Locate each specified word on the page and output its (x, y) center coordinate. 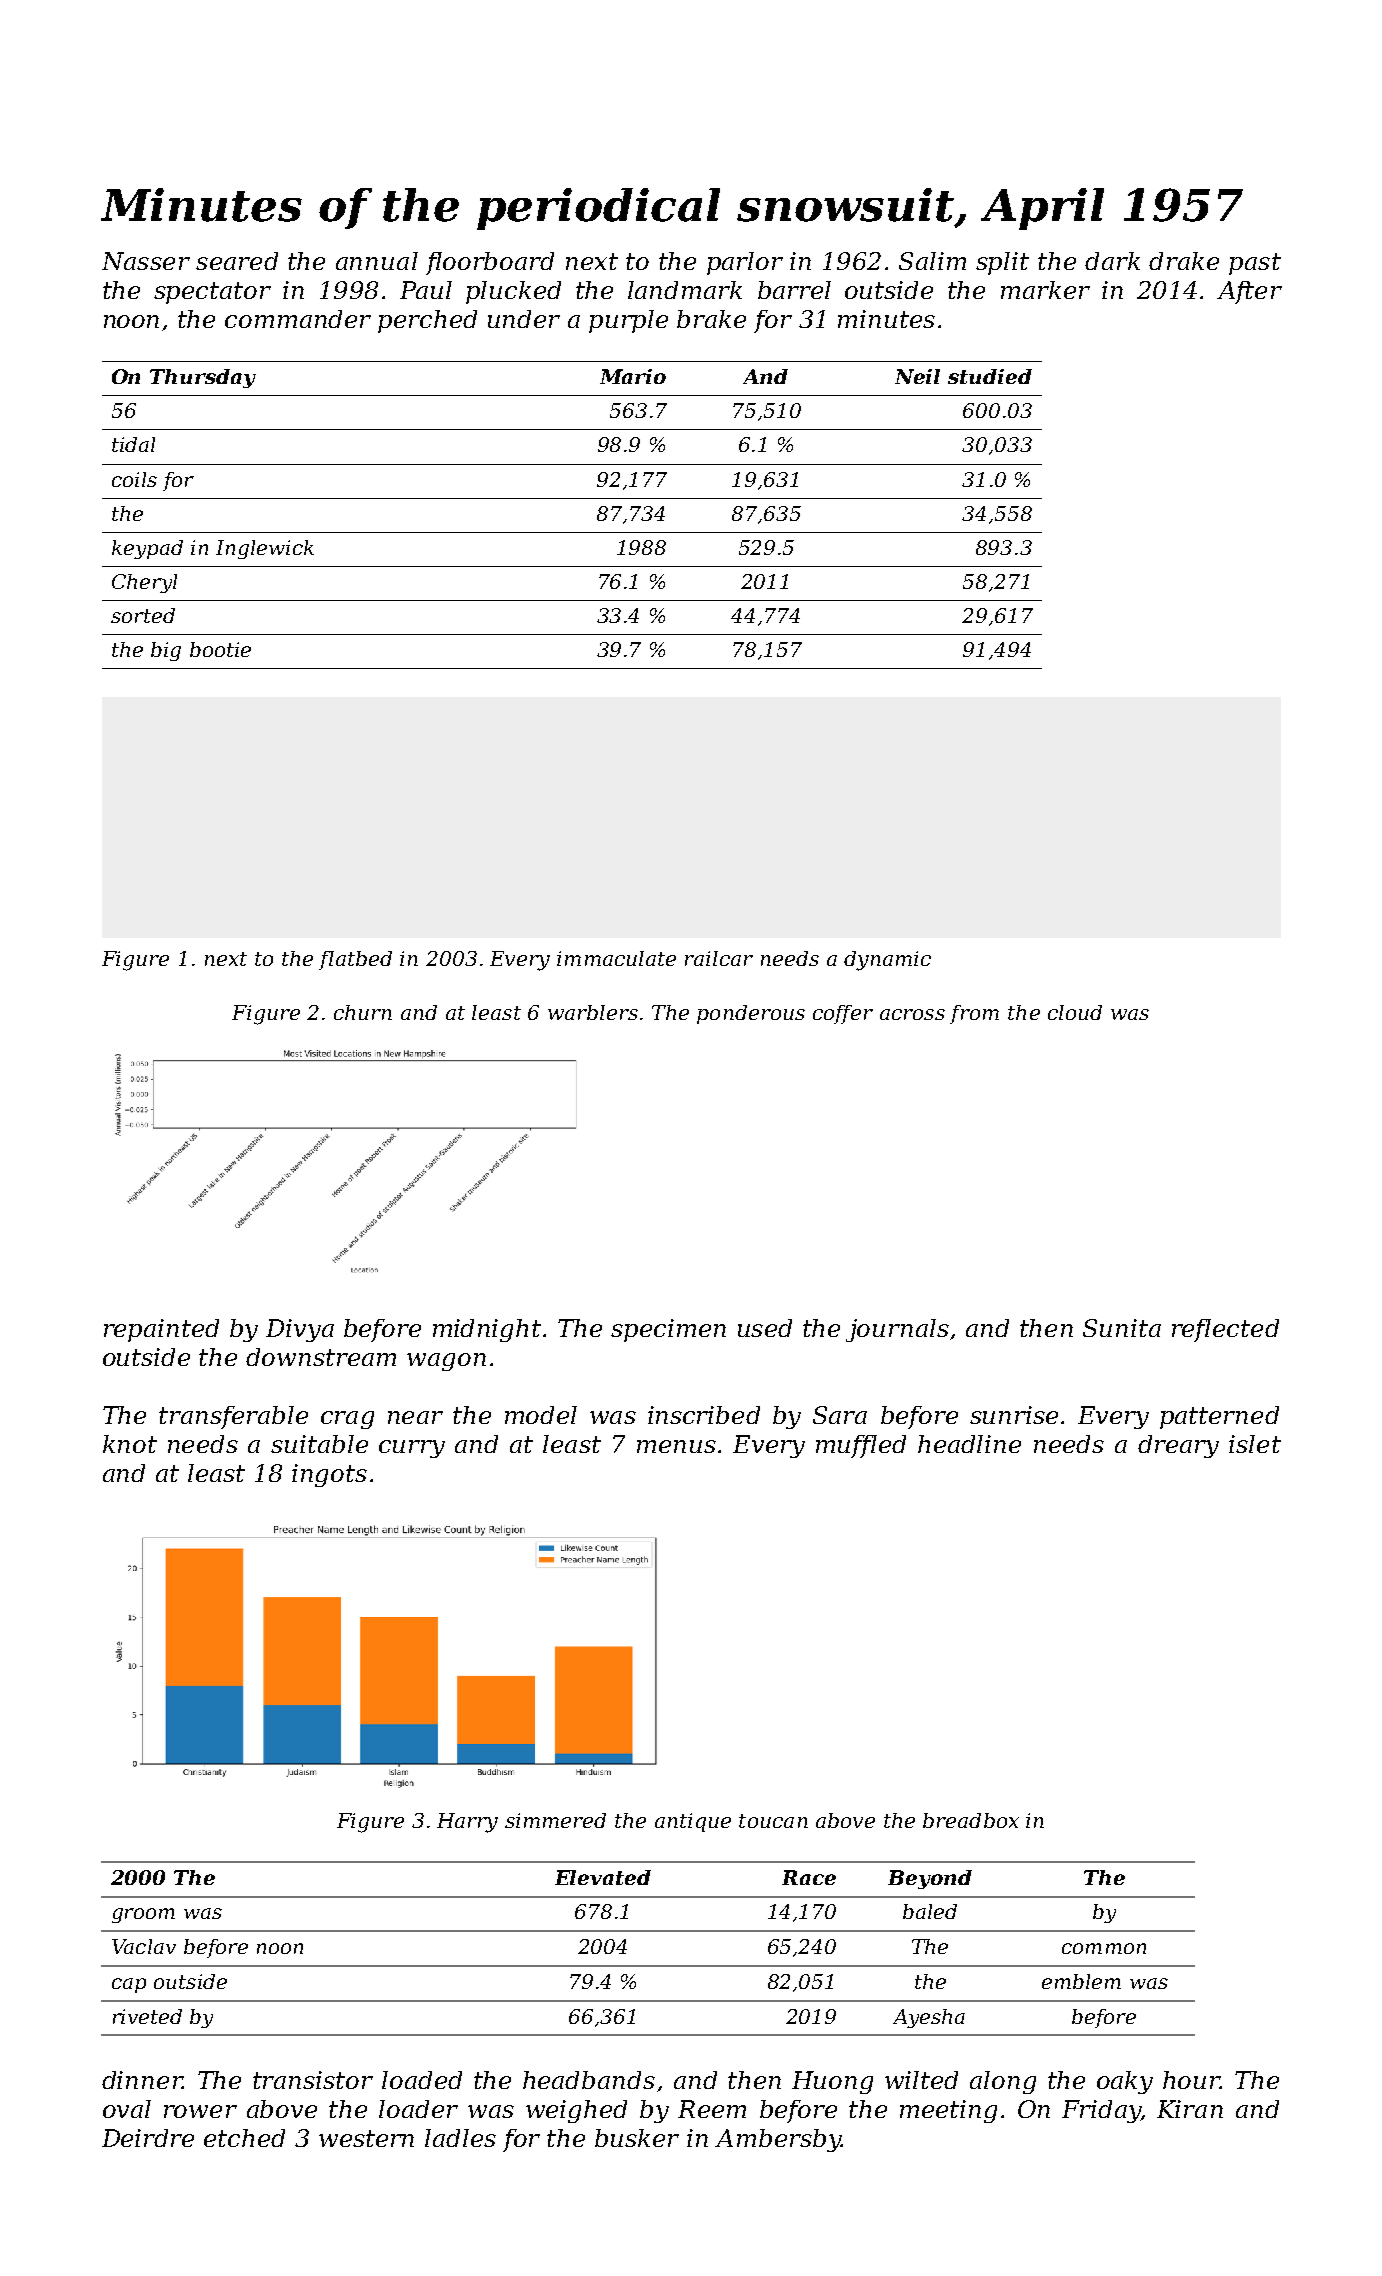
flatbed (355, 960)
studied (990, 376)
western (366, 2138)
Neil (917, 376)
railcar (719, 958)
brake (711, 319)
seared (237, 261)
